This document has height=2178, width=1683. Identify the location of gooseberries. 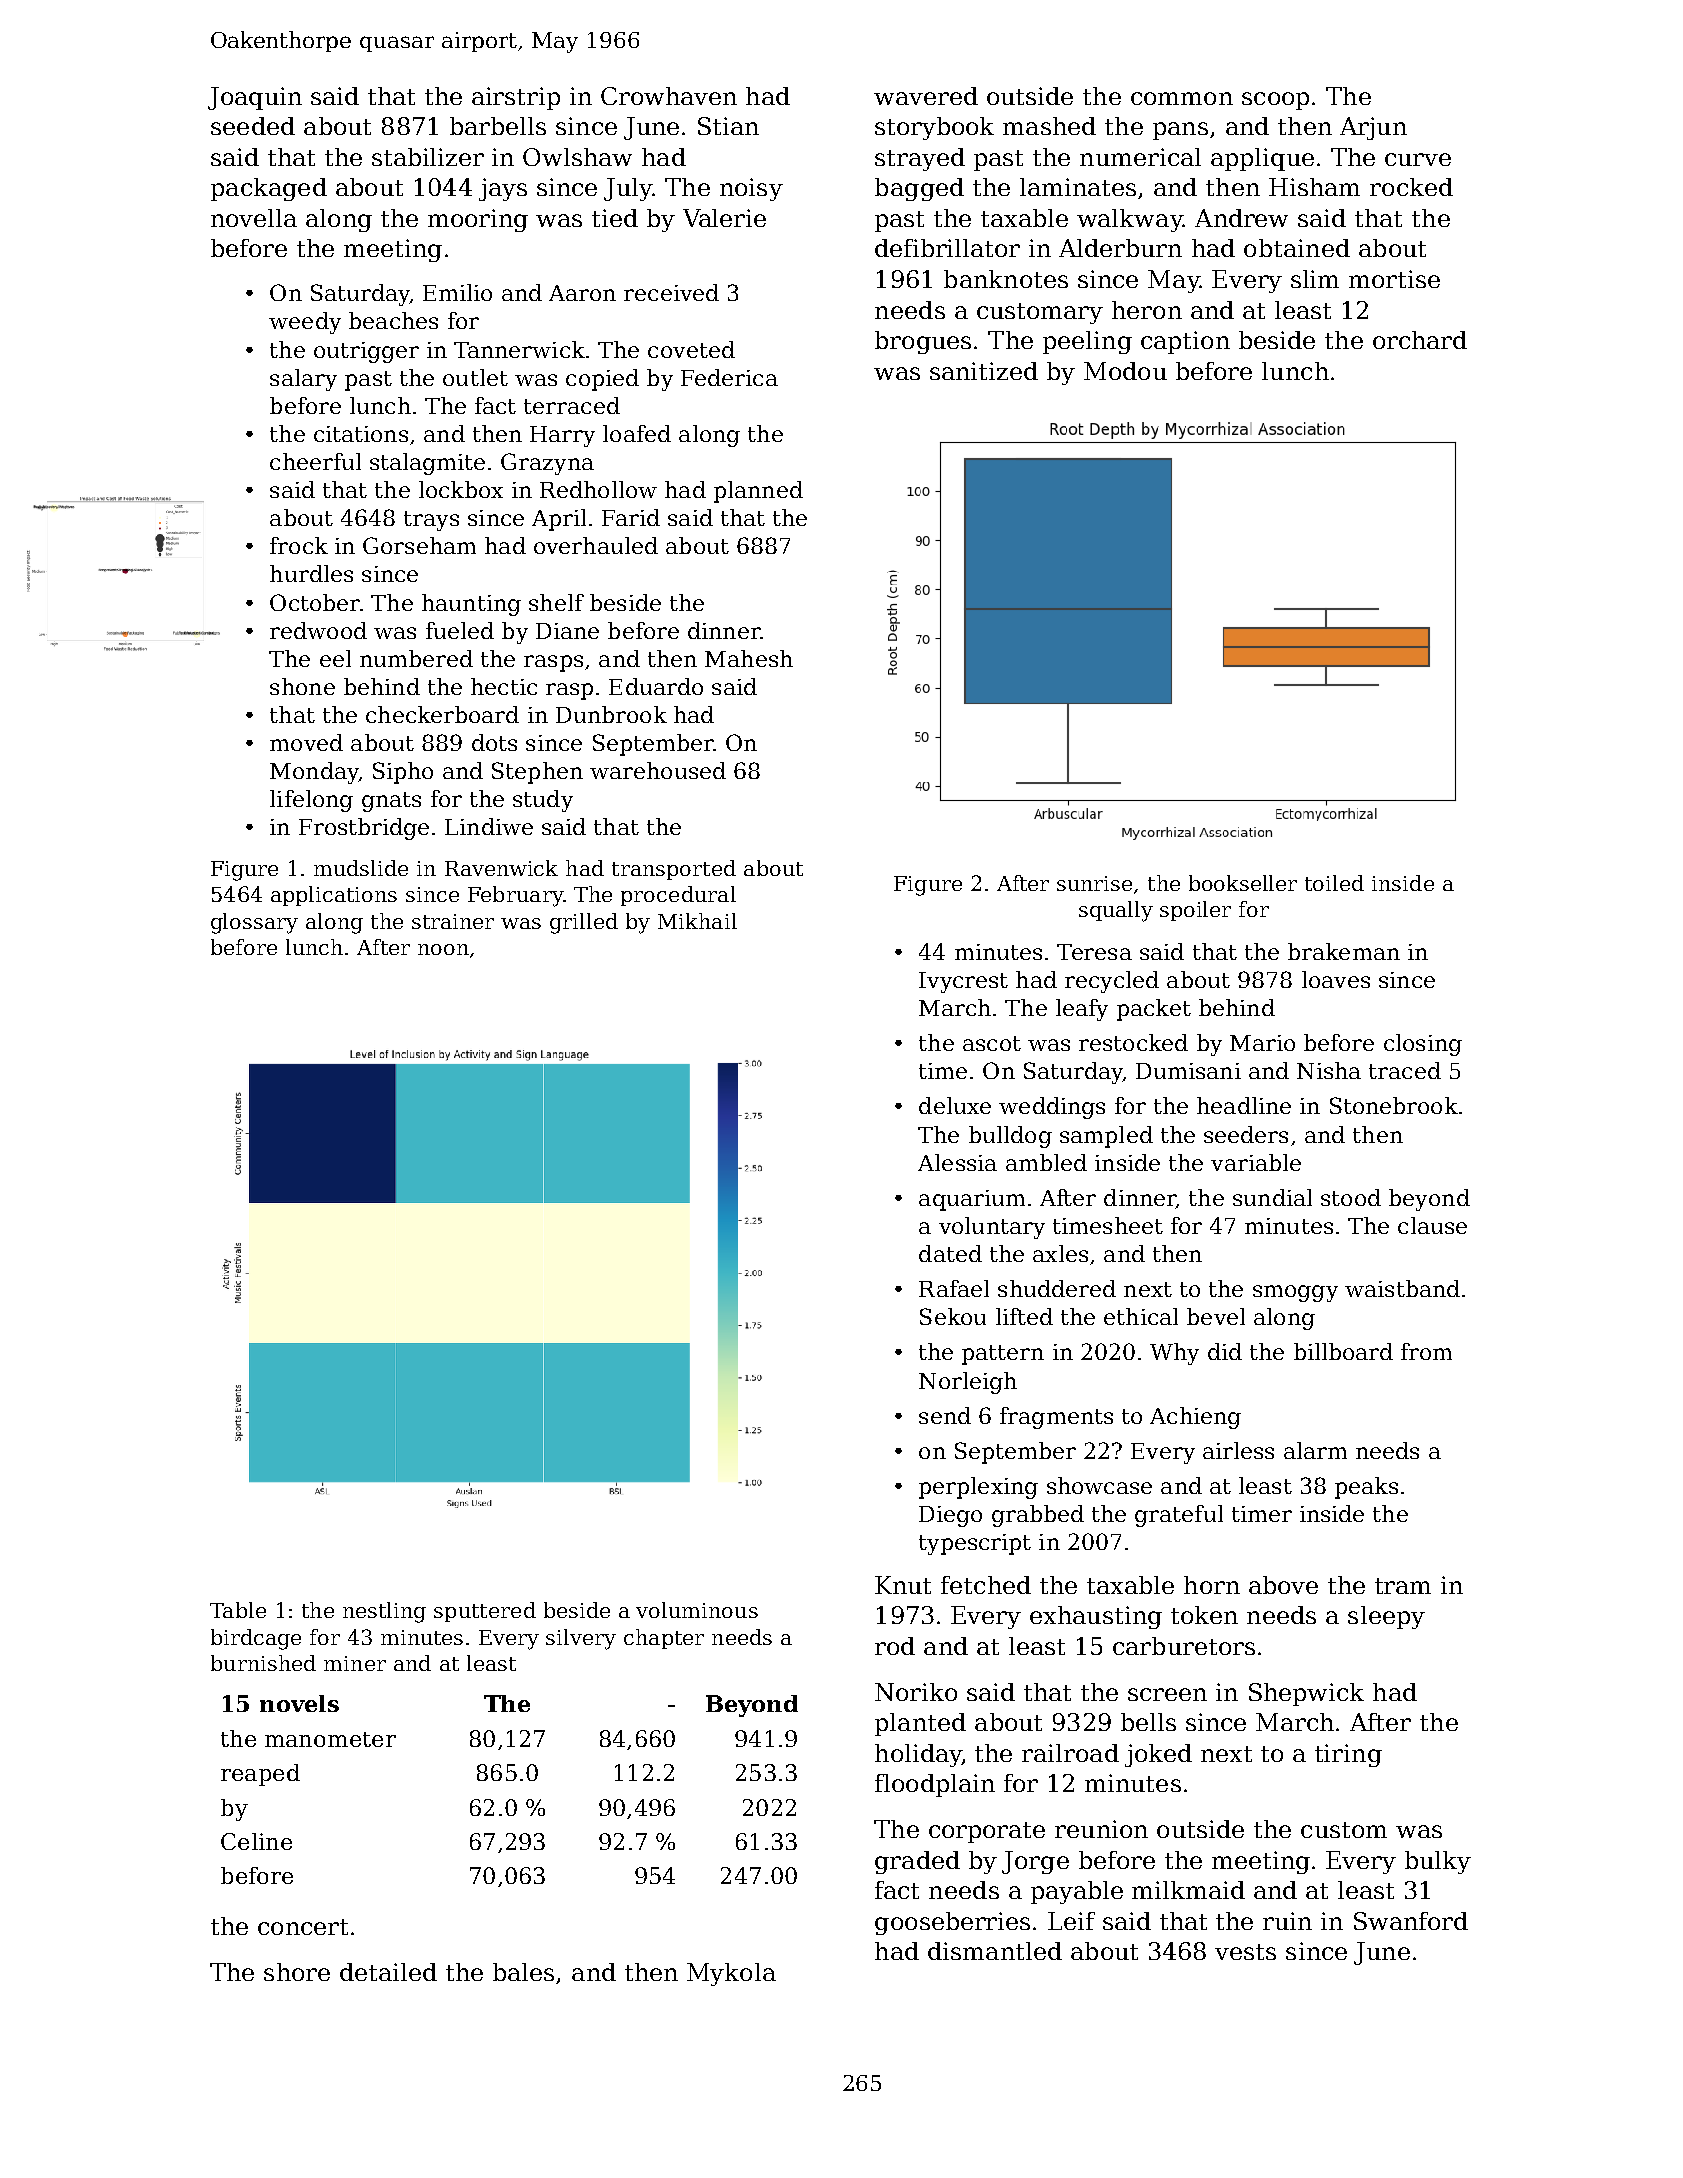
(952, 1923).
